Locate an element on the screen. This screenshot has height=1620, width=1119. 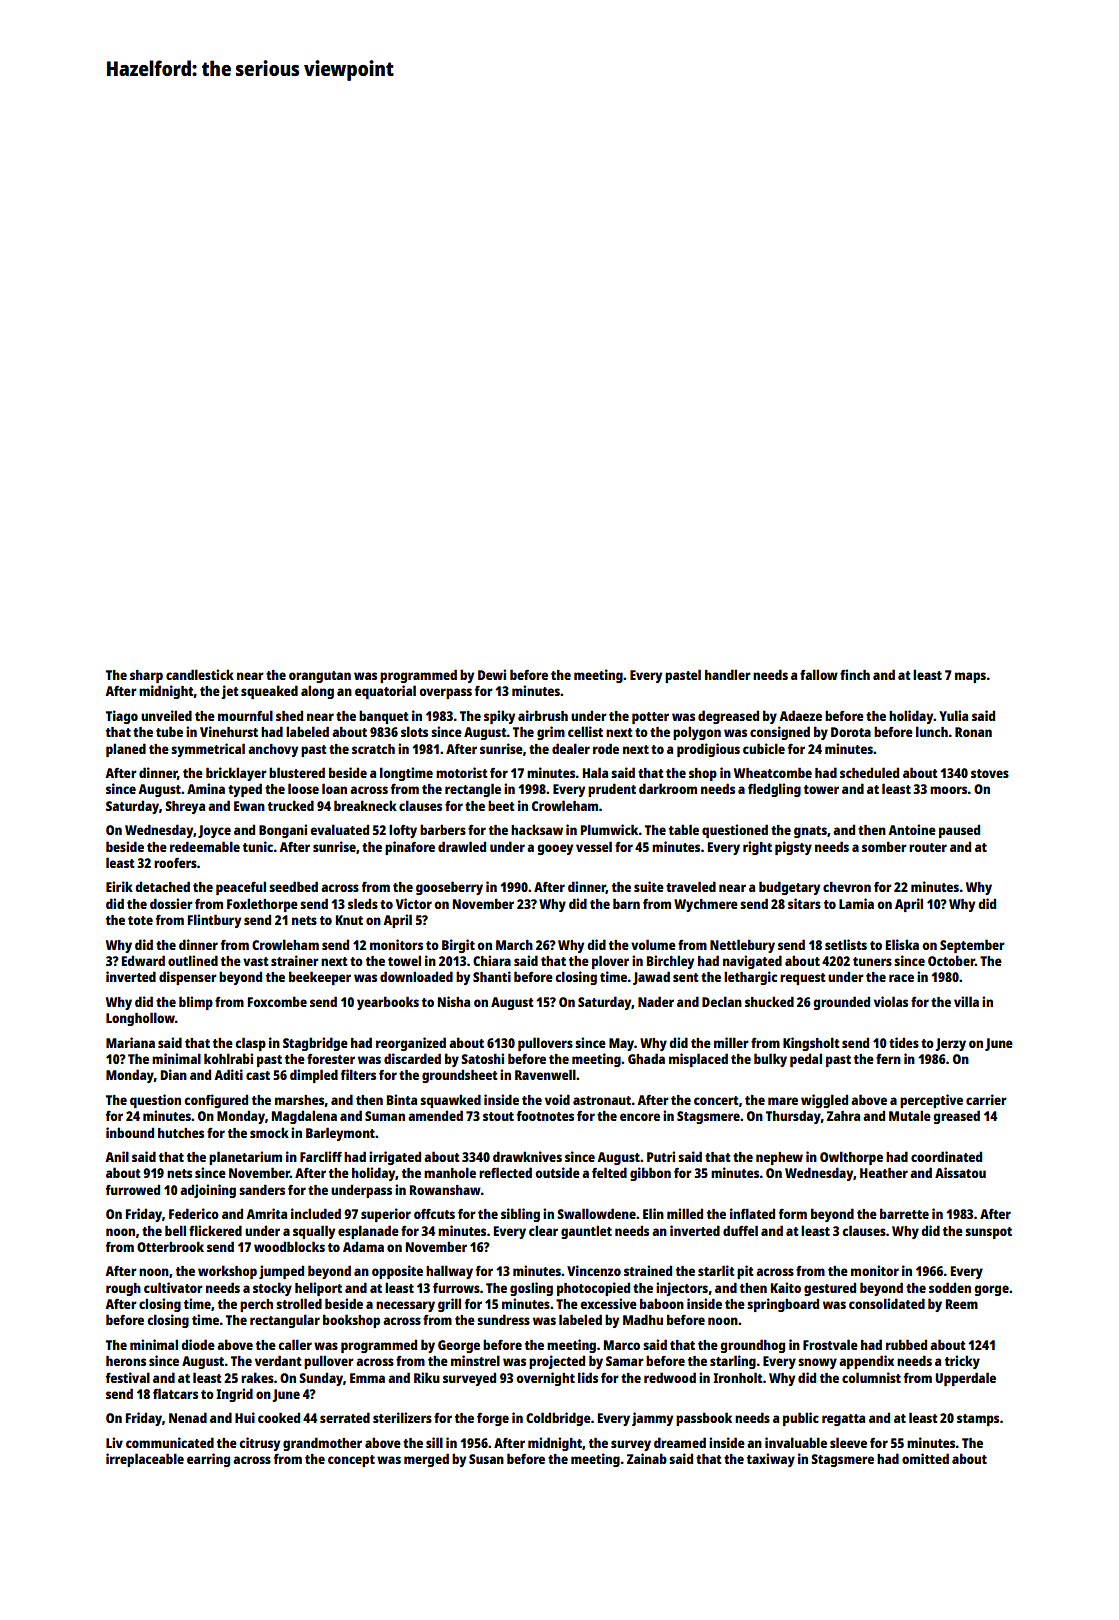
Samar is located at coordinates (625, 1361).
